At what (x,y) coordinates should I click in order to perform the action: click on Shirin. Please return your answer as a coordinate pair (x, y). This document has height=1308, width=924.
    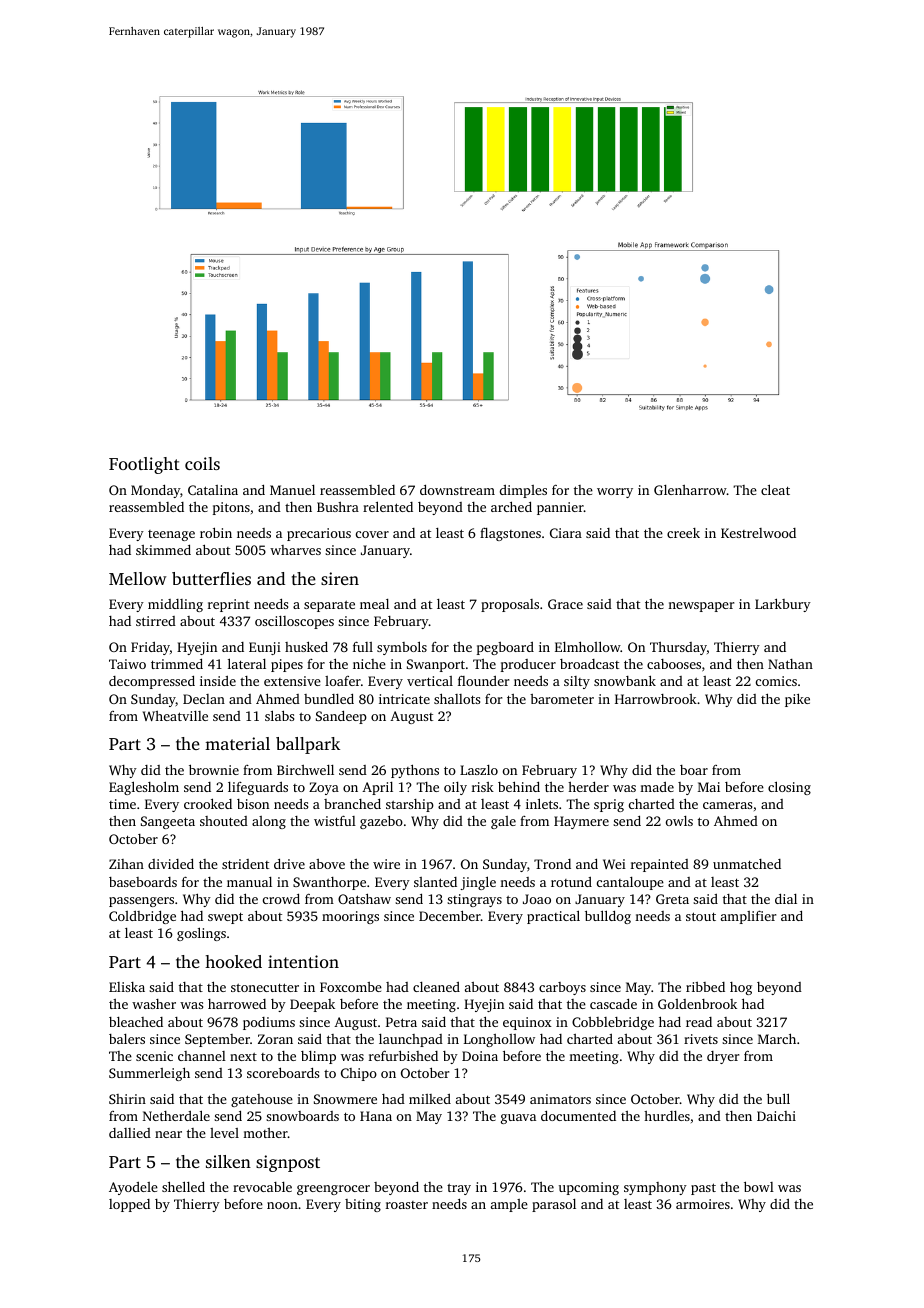
    Looking at the image, I should click on (127, 1099).
